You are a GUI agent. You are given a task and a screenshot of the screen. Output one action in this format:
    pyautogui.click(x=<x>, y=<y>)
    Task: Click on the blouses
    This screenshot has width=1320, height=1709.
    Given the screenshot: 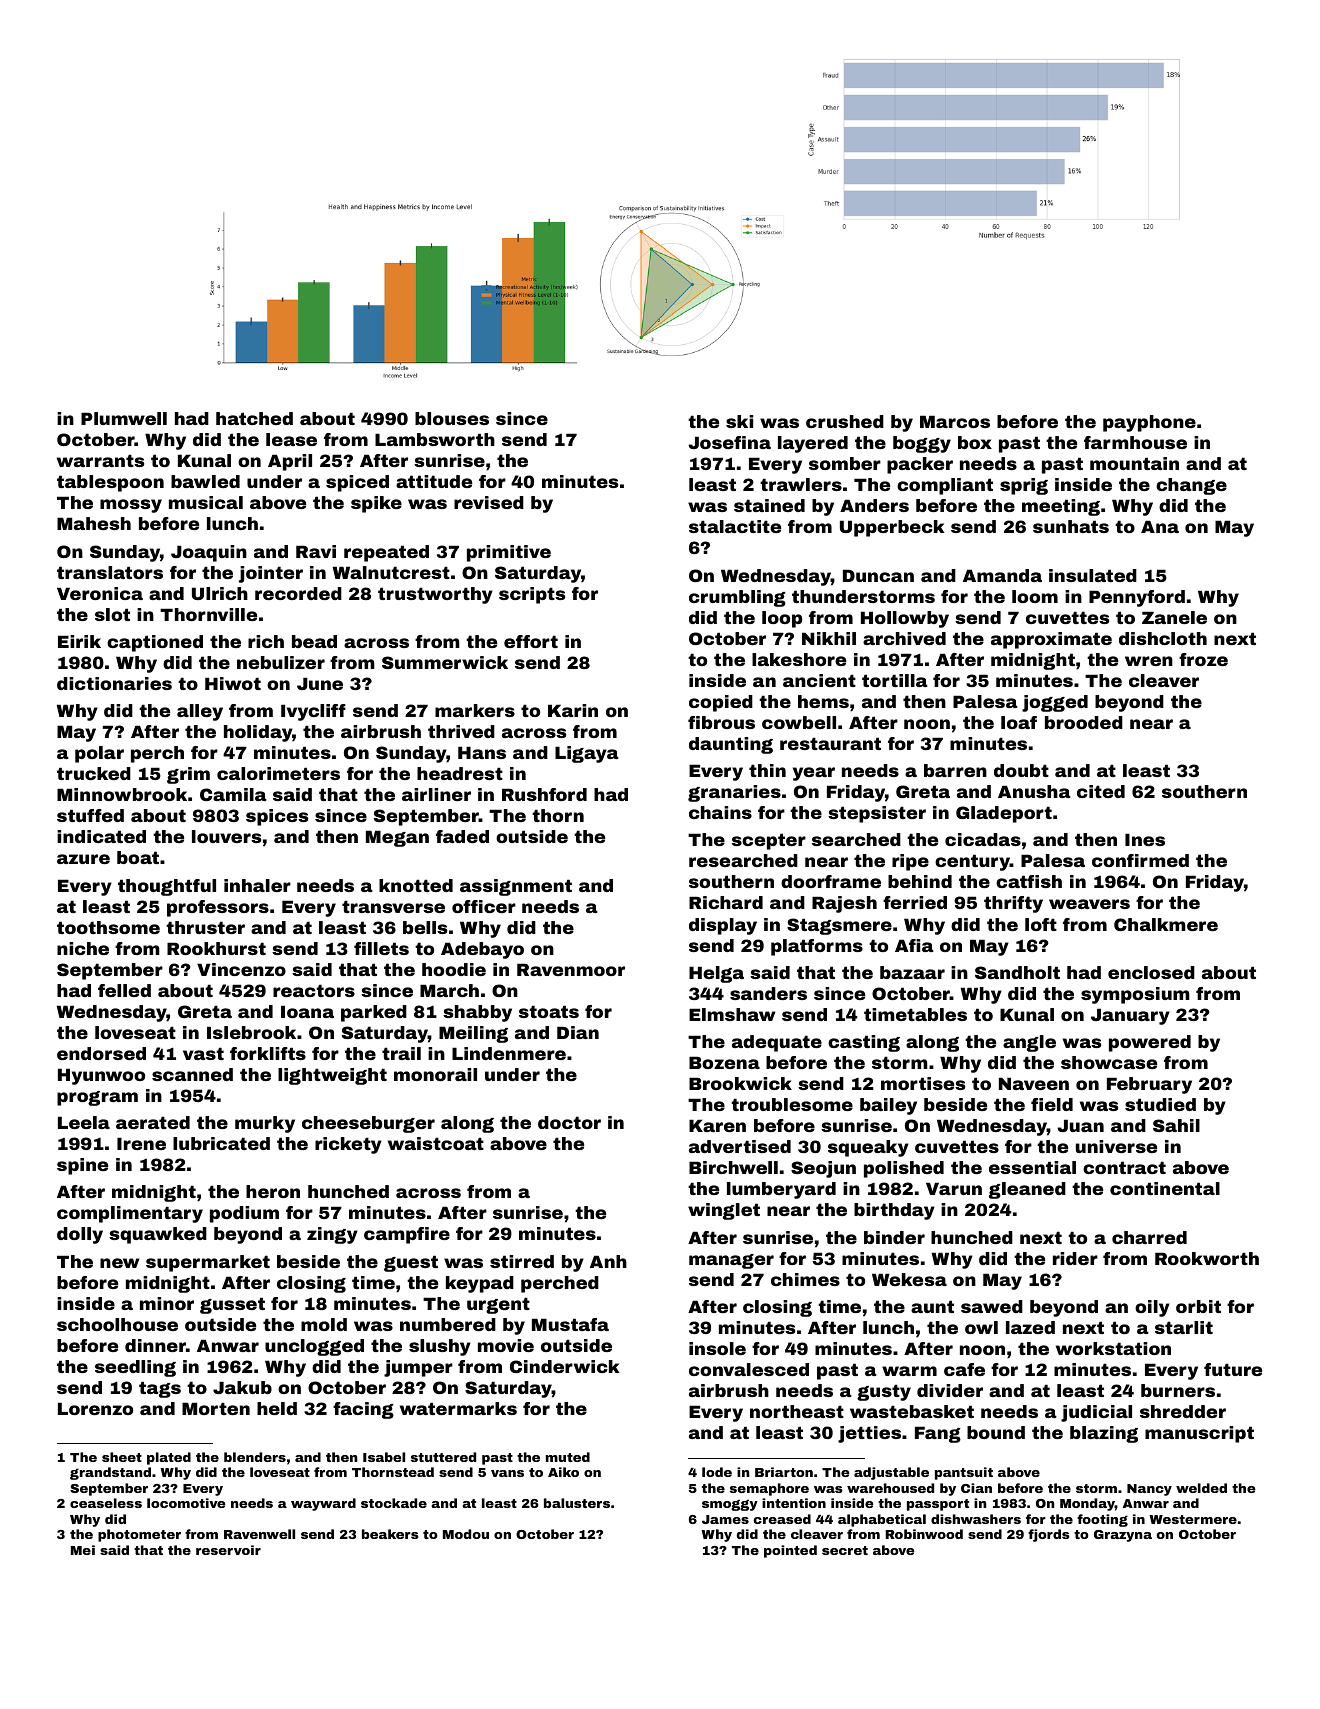 What is the action you would take?
    pyautogui.click(x=452, y=418)
